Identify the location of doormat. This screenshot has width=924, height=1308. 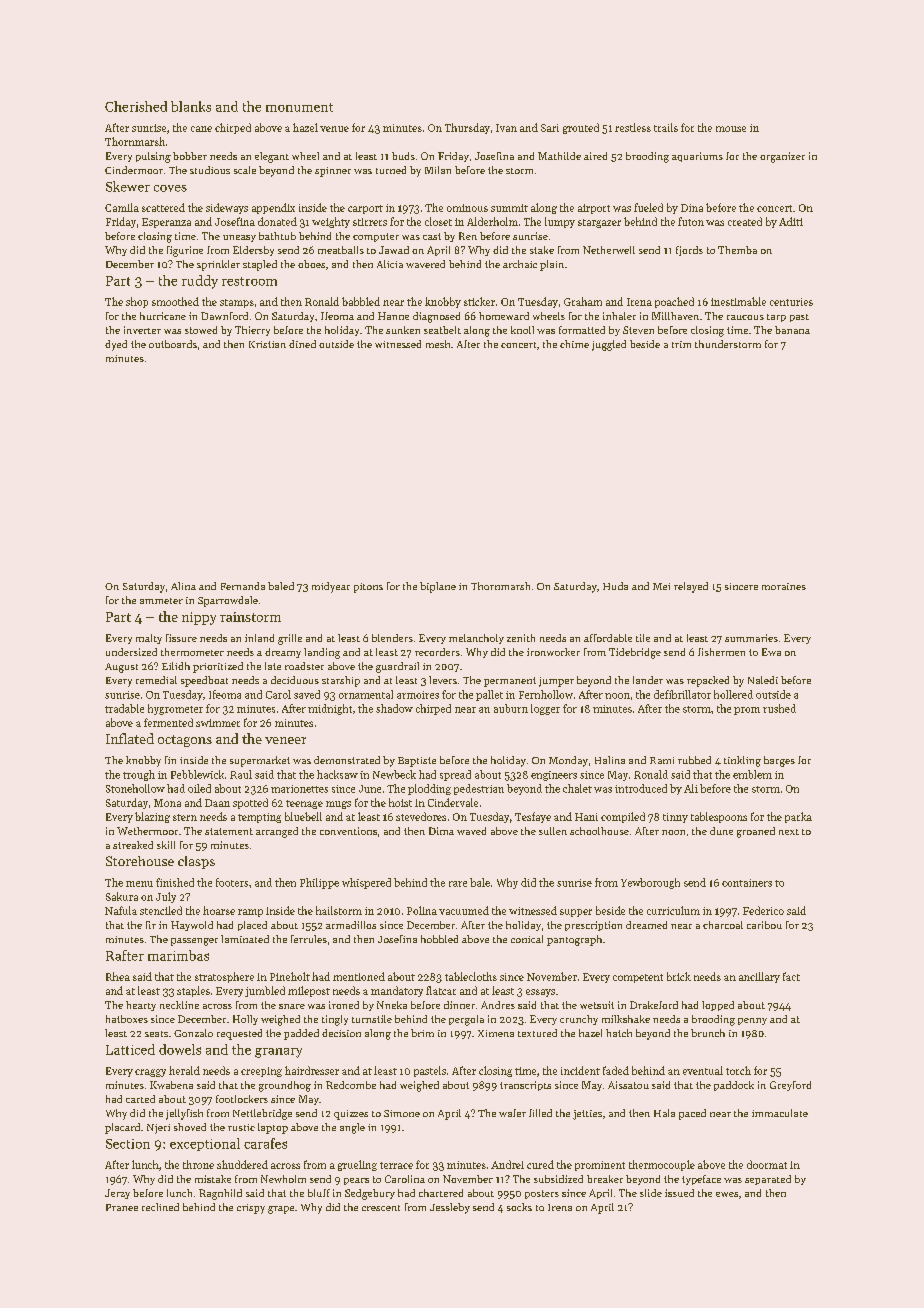
(767, 1164).
